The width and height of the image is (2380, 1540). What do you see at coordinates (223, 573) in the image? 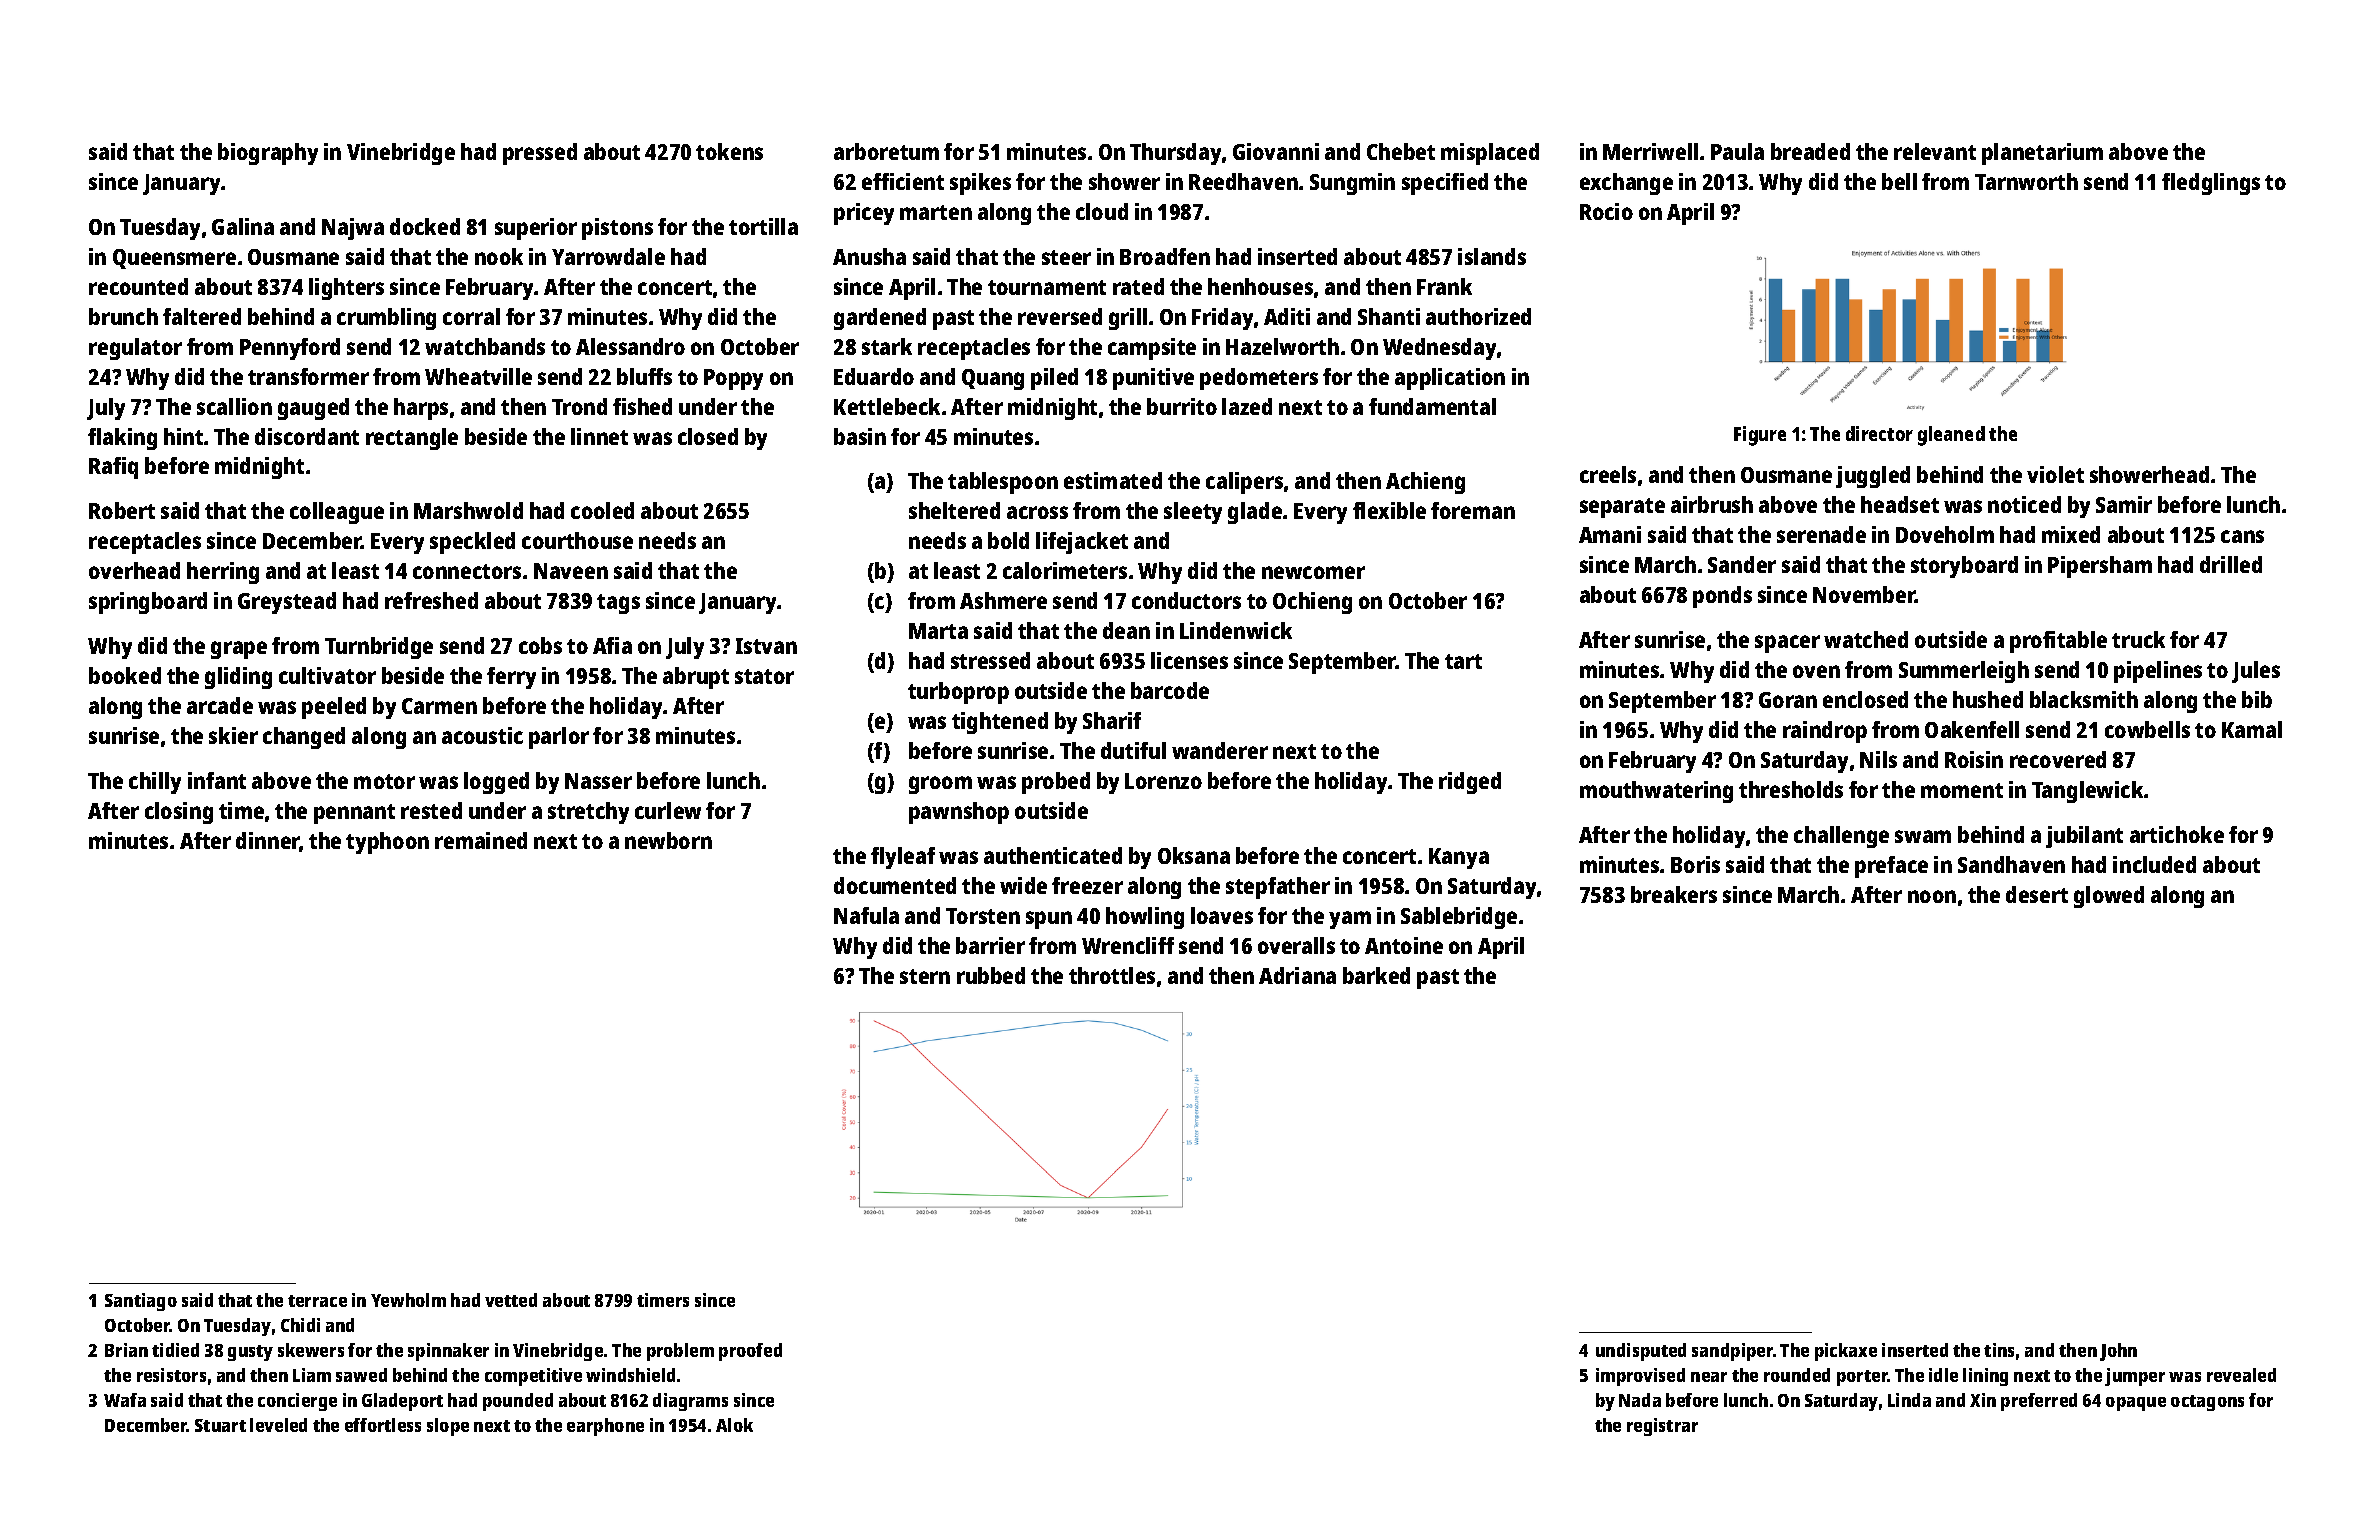
I see `herring` at bounding box center [223, 573].
